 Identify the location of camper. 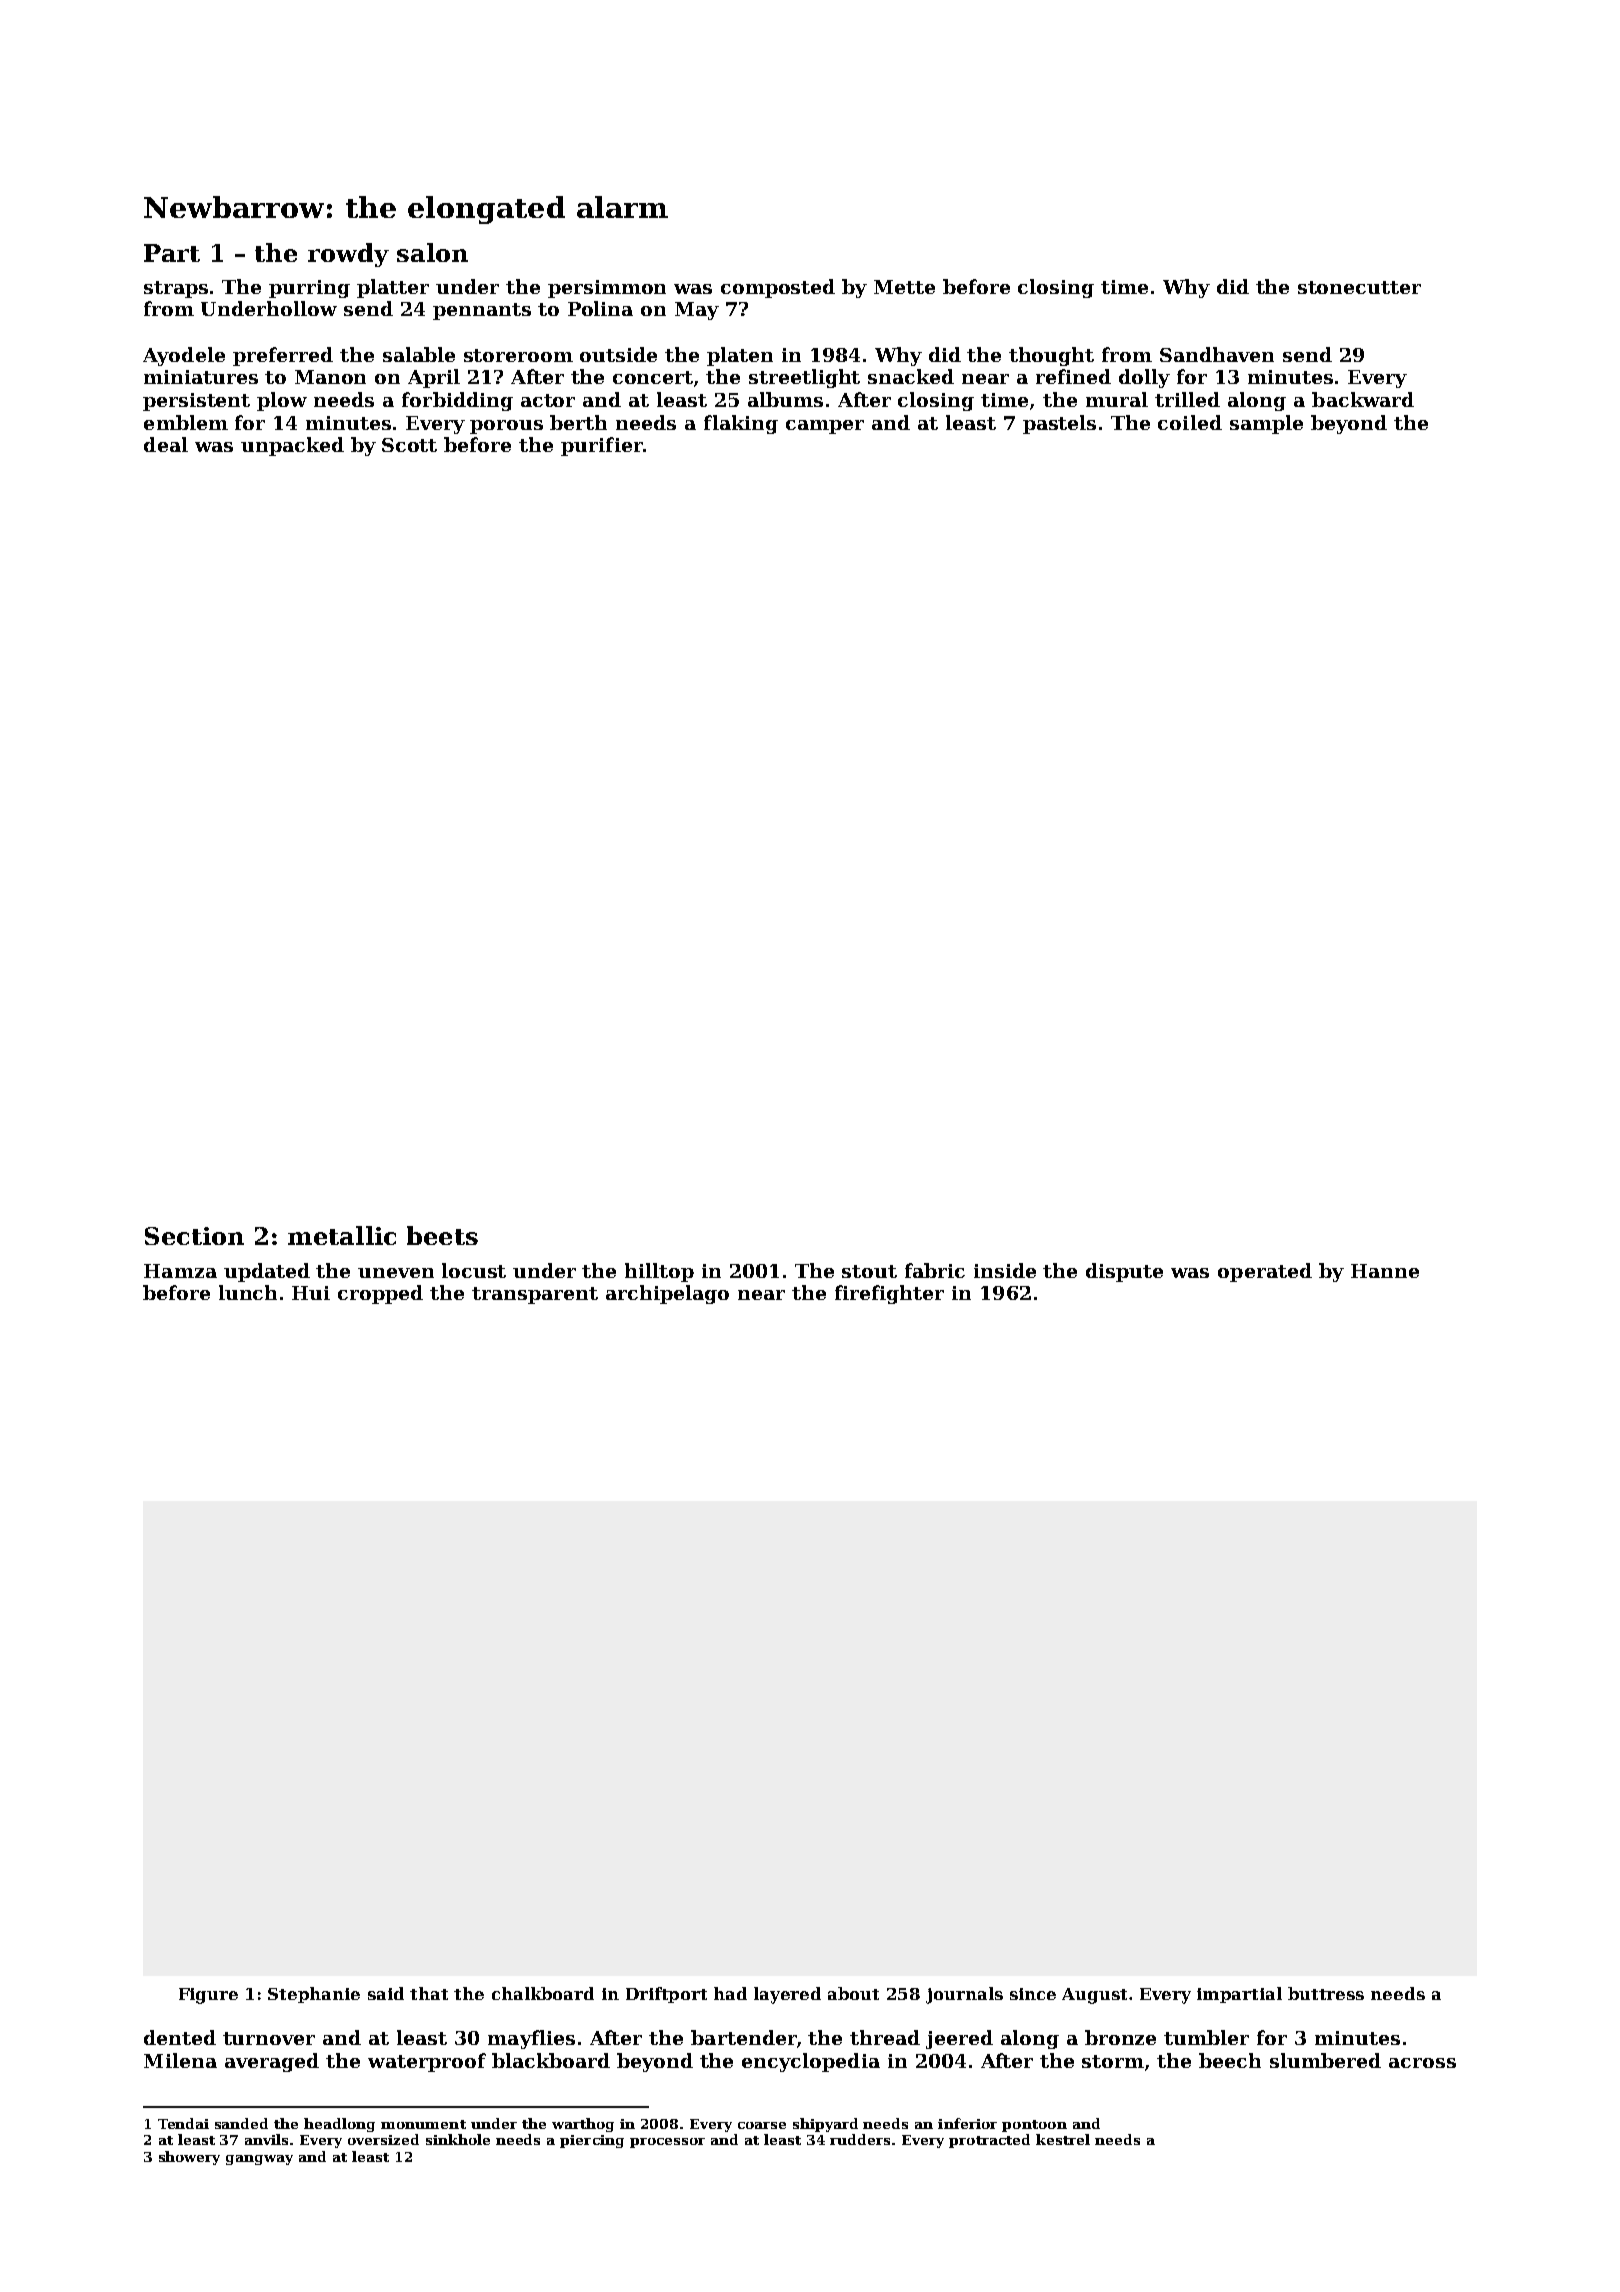
(825, 427).
